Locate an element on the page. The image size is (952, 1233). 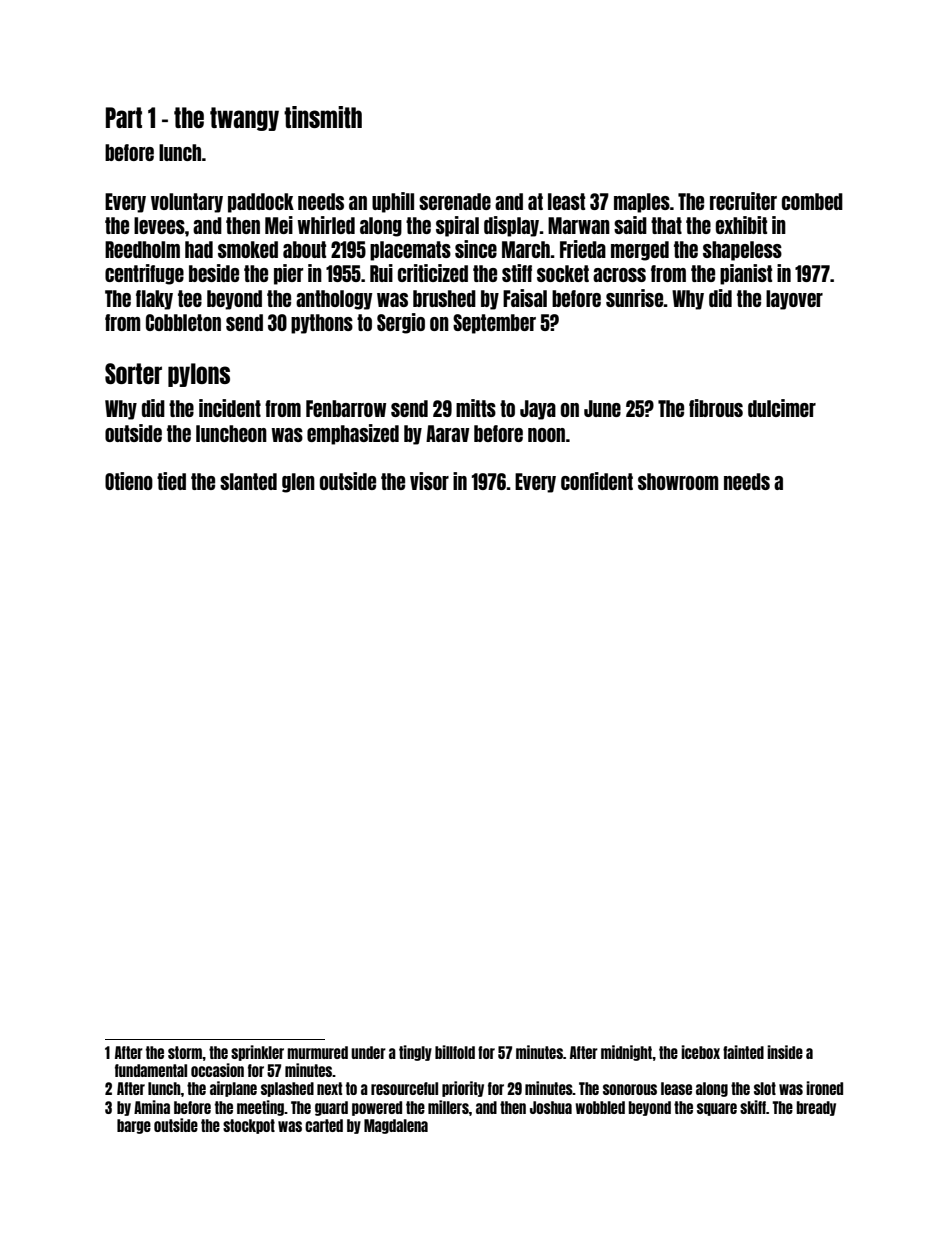
murmured is located at coordinates (317, 1052).
